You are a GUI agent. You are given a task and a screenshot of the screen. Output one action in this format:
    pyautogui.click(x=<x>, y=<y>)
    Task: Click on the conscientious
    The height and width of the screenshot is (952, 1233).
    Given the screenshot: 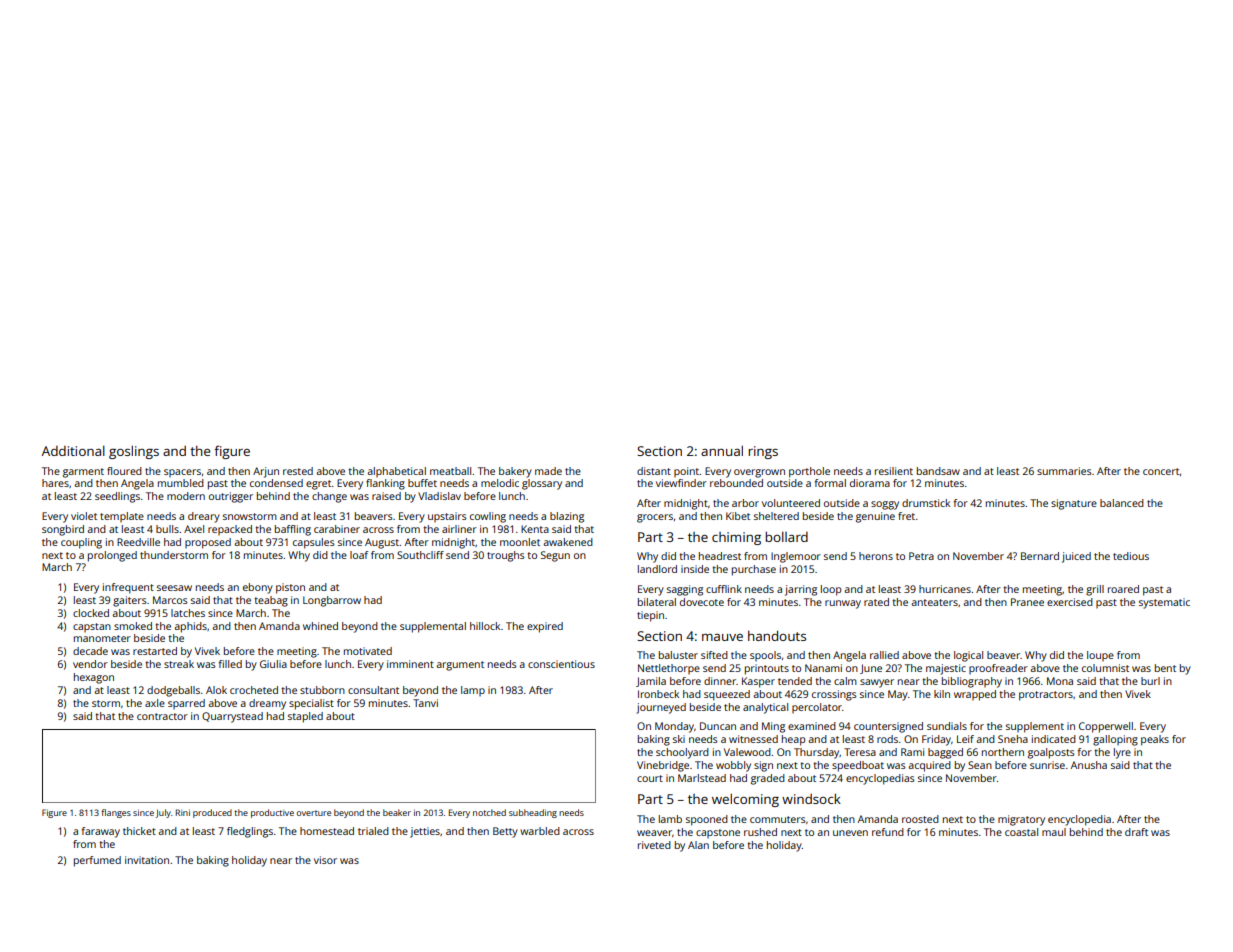 What is the action you would take?
    pyautogui.click(x=561, y=664)
